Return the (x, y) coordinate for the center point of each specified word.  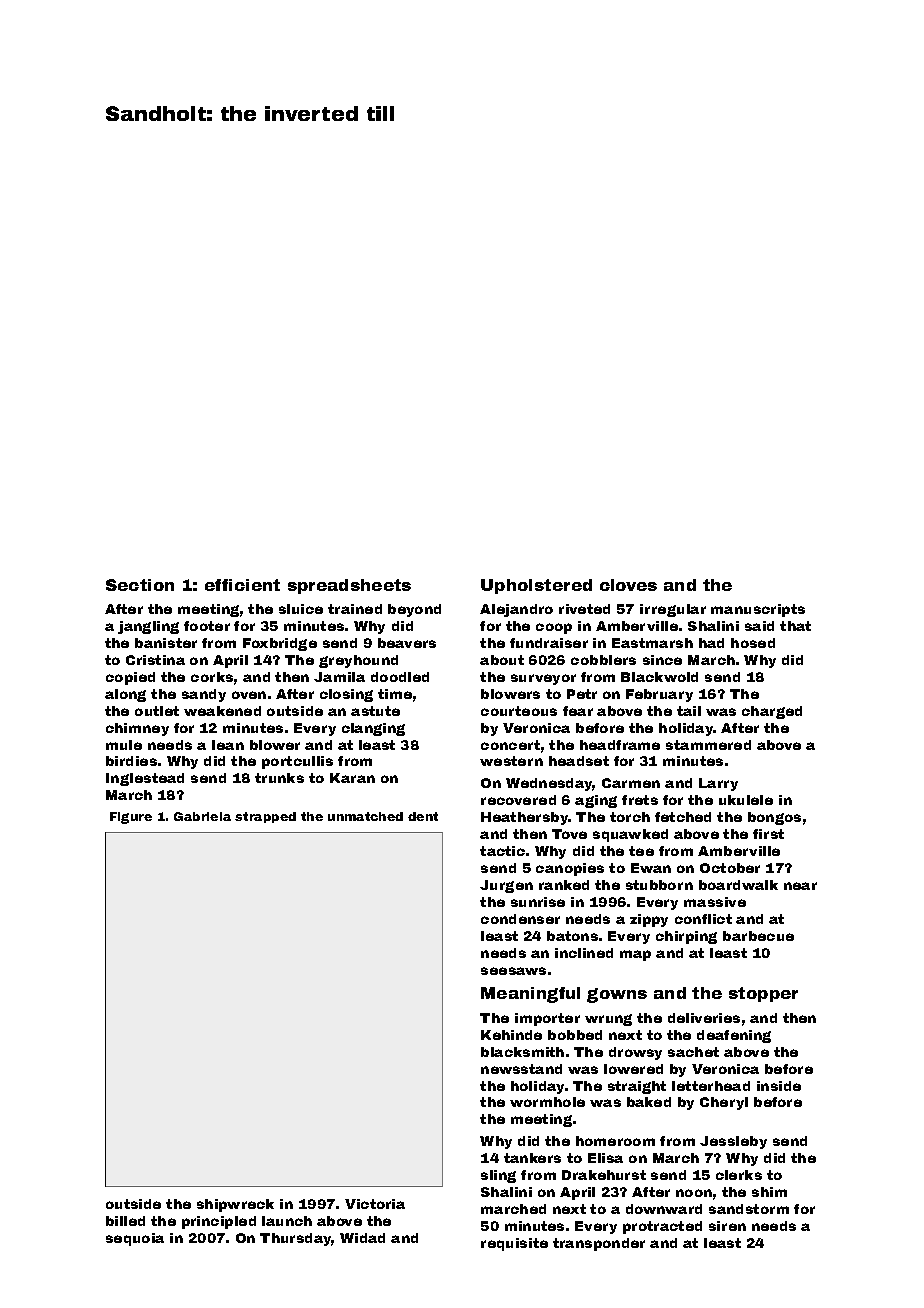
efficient (242, 585)
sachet (693, 1052)
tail (689, 711)
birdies (131, 761)
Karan (352, 778)
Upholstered (536, 586)
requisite (514, 1244)
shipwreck (235, 1205)
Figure (131, 818)
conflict (703, 919)
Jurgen (506, 886)
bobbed (575, 1035)
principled (219, 1222)
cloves (628, 585)
